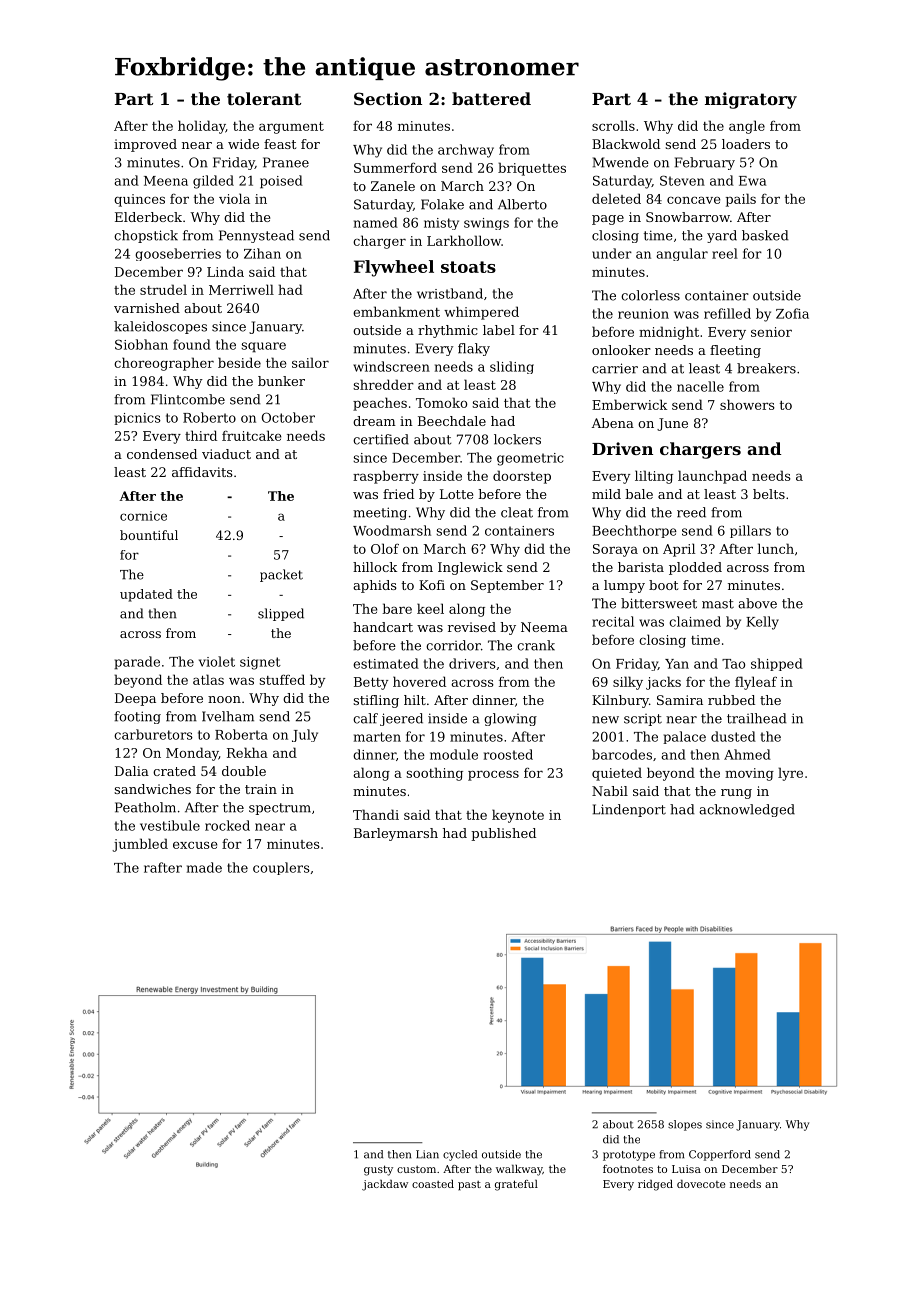 Image resolution: width=924 pixels, height=1308 pixels. Describe the element at coordinates (378, 1170) in the page. I see `gusty` at that location.
